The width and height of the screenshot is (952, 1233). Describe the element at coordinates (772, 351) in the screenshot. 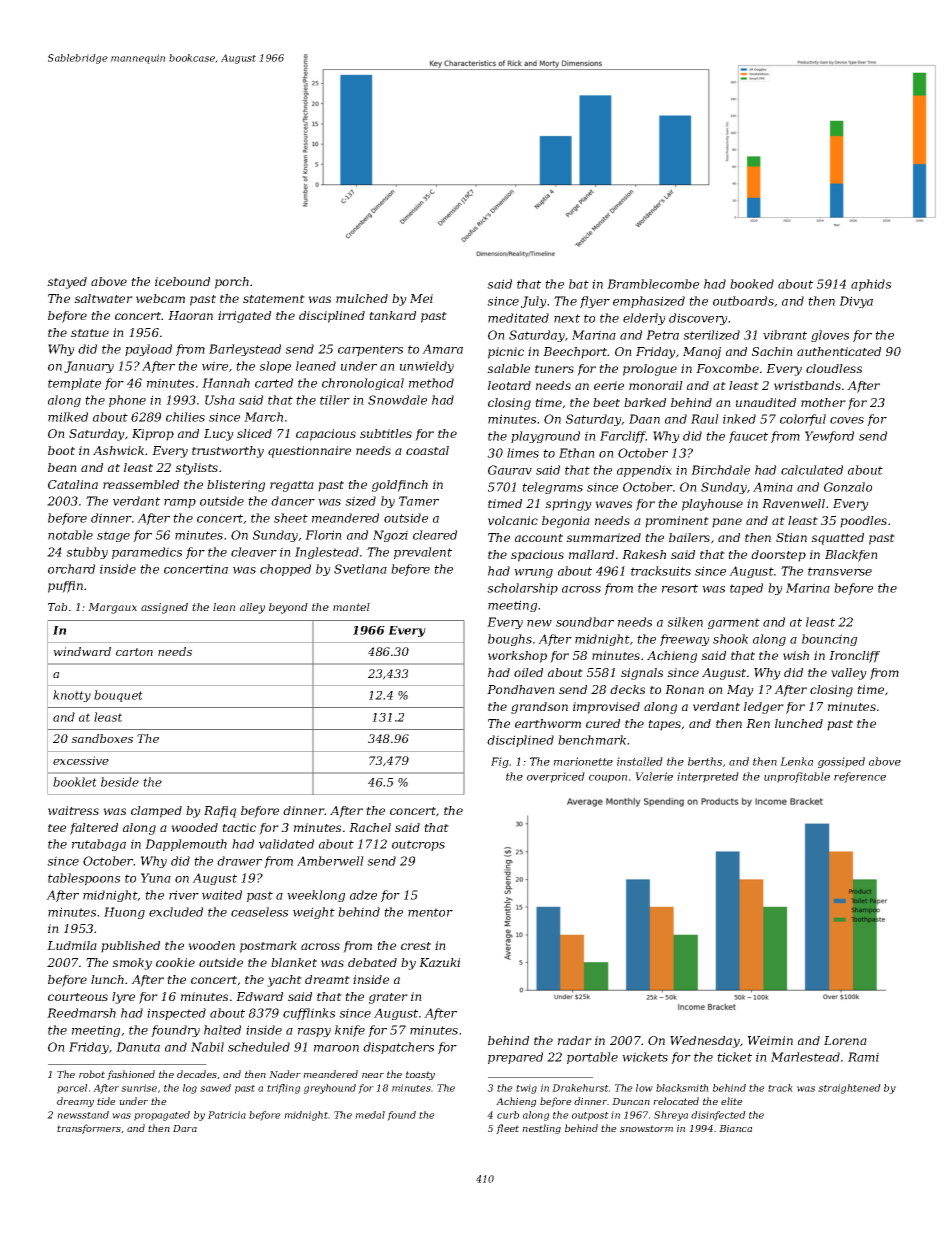

I see `Sachin` at that location.
